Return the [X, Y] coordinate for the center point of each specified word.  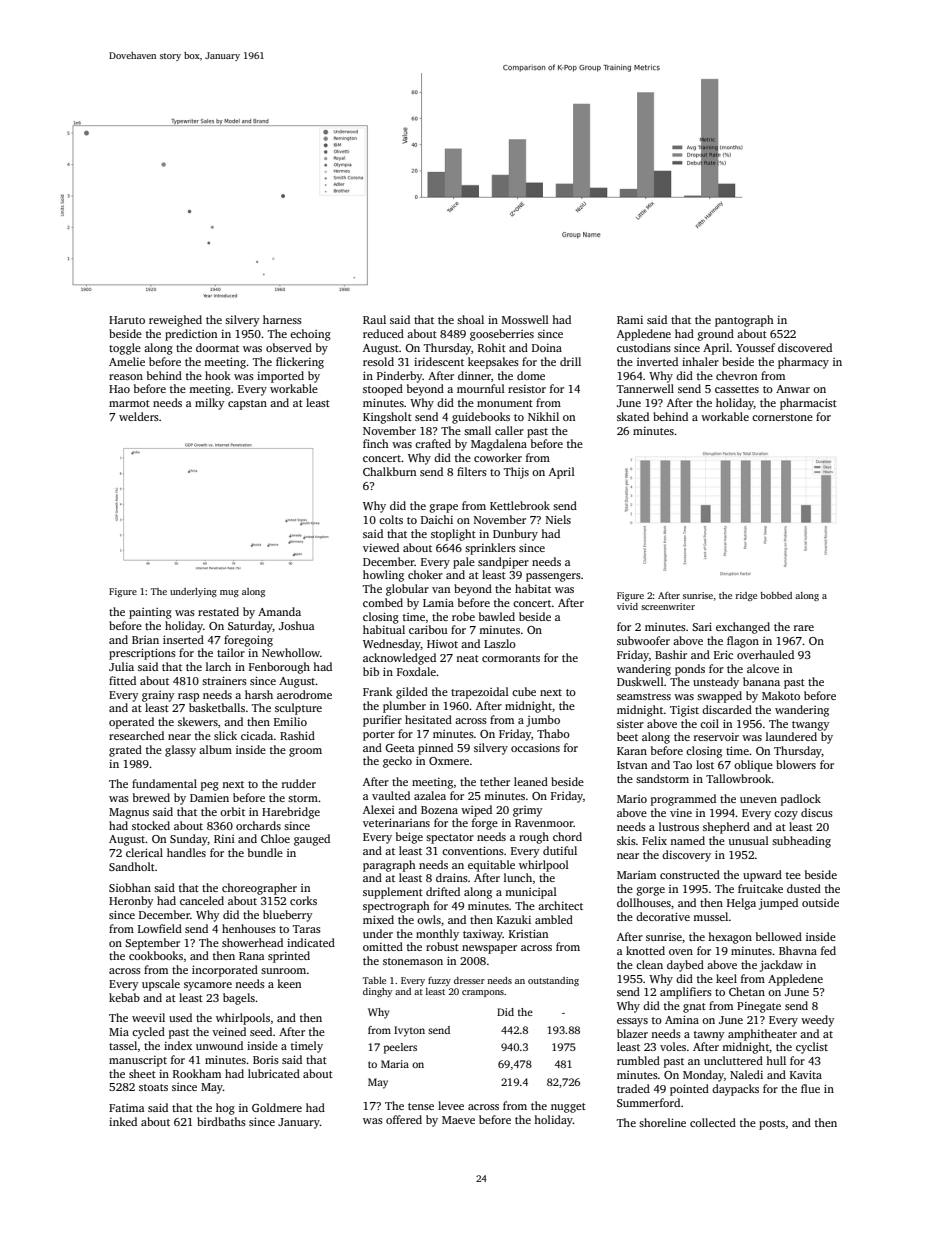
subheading [801, 842]
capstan [247, 405]
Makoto [781, 695]
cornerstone [782, 417]
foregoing [248, 641]
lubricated [274, 1073]
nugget [568, 1108]
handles [186, 852]
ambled [554, 919]
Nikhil [543, 416]
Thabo [553, 733]
